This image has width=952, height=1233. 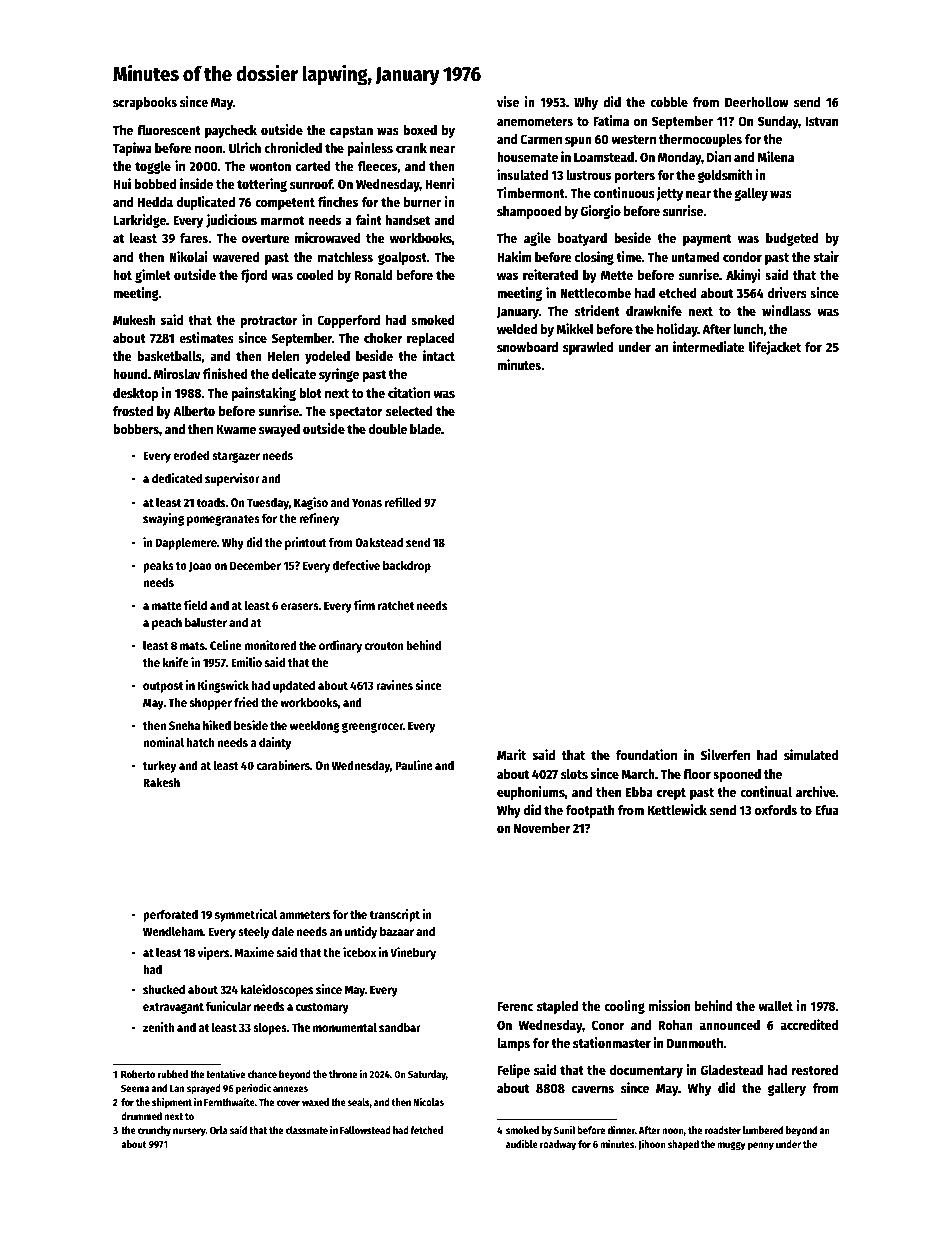 I want to click on Pauline, so click(x=414, y=765).
